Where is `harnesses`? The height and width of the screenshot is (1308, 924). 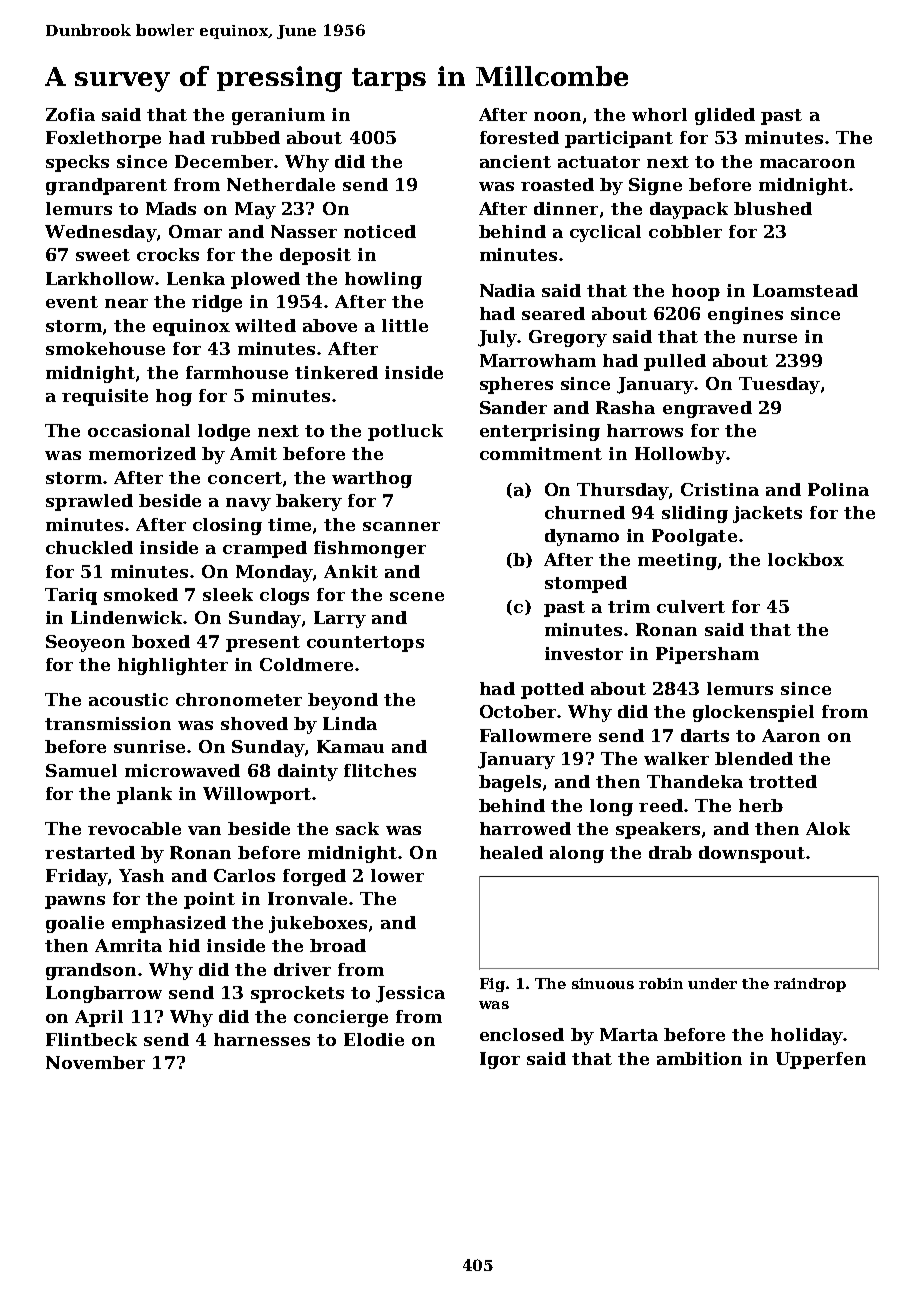
harnesses is located at coordinates (262, 1039).
